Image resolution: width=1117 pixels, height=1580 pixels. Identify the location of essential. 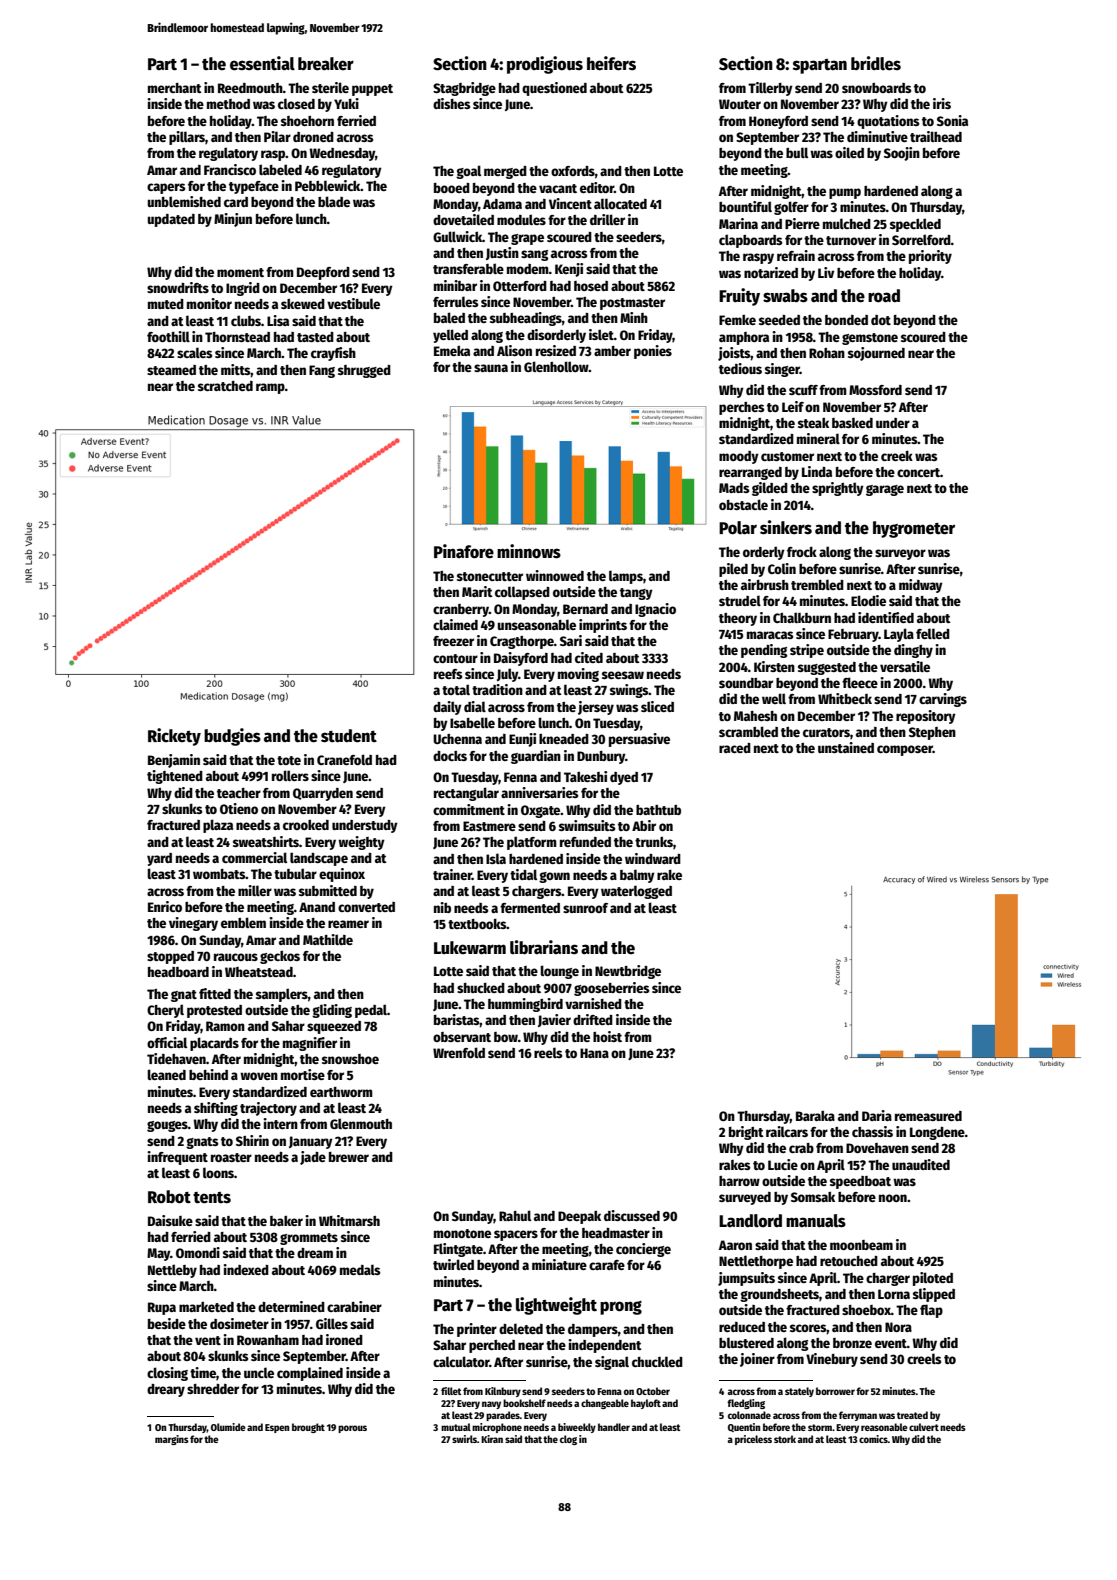
(262, 63).
